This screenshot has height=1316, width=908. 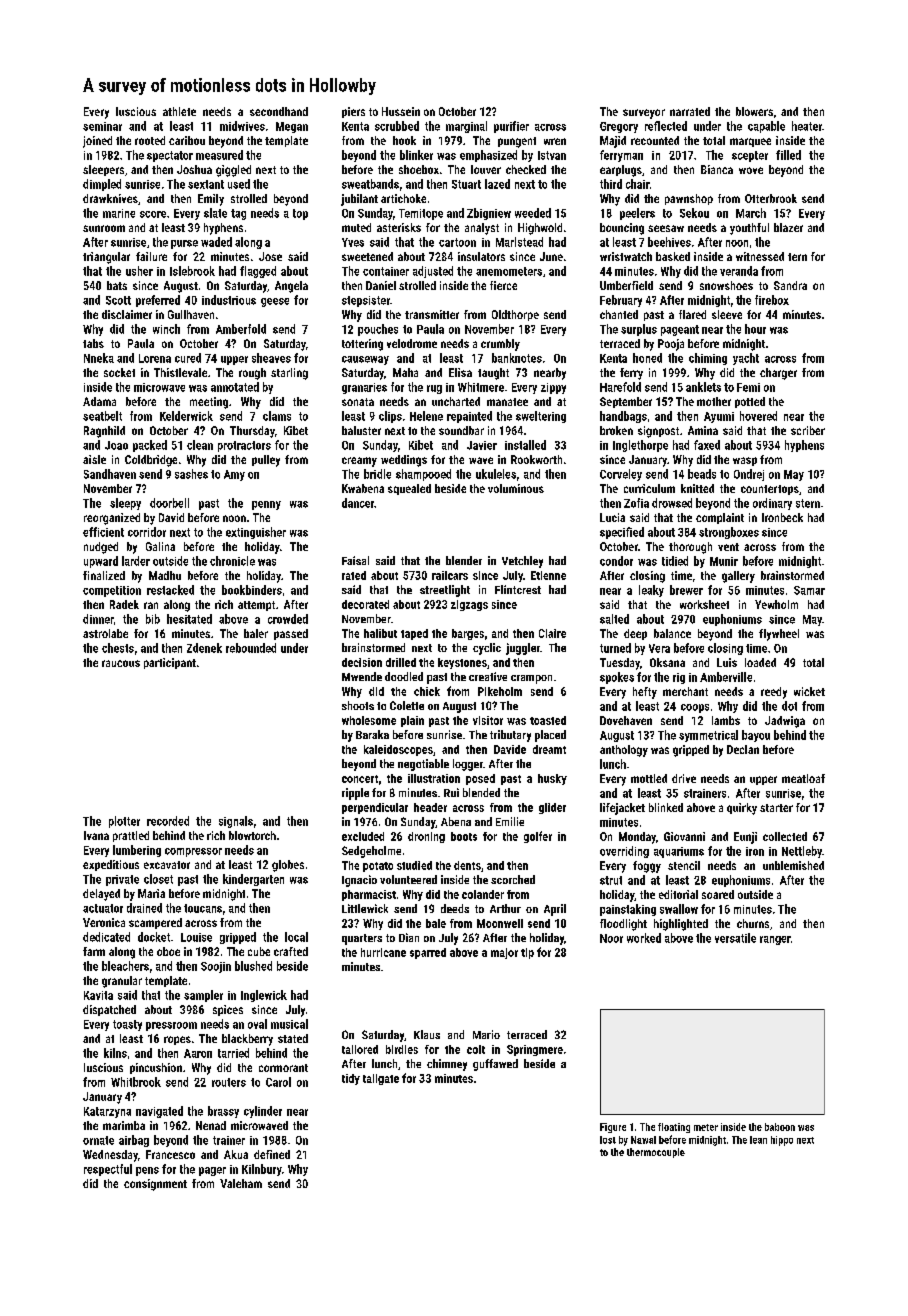 What do you see at coordinates (809, 590) in the screenshot?
I see `Samar` at bounding box center [809, 590].
